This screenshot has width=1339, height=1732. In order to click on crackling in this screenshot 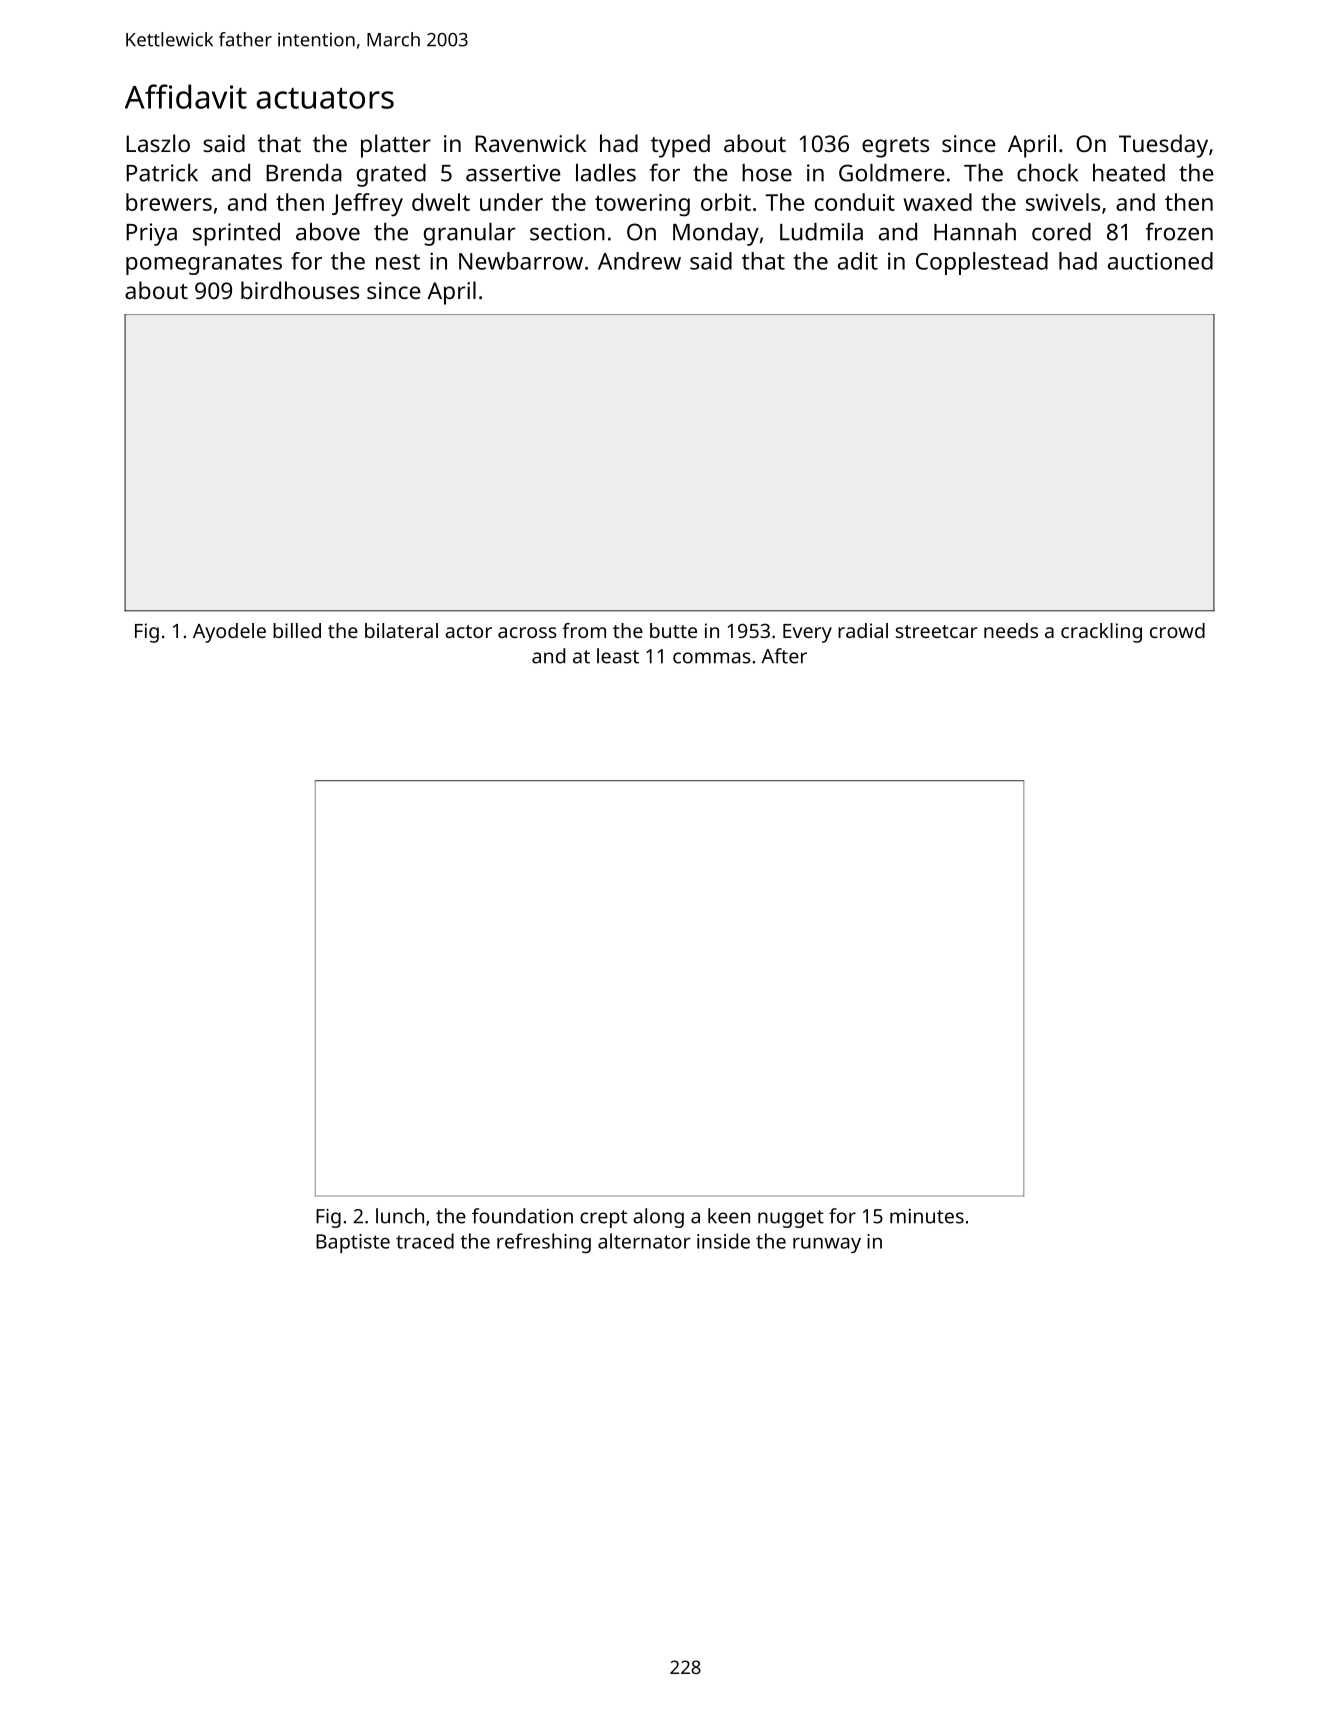, I will do `click(1101, 633)`.
